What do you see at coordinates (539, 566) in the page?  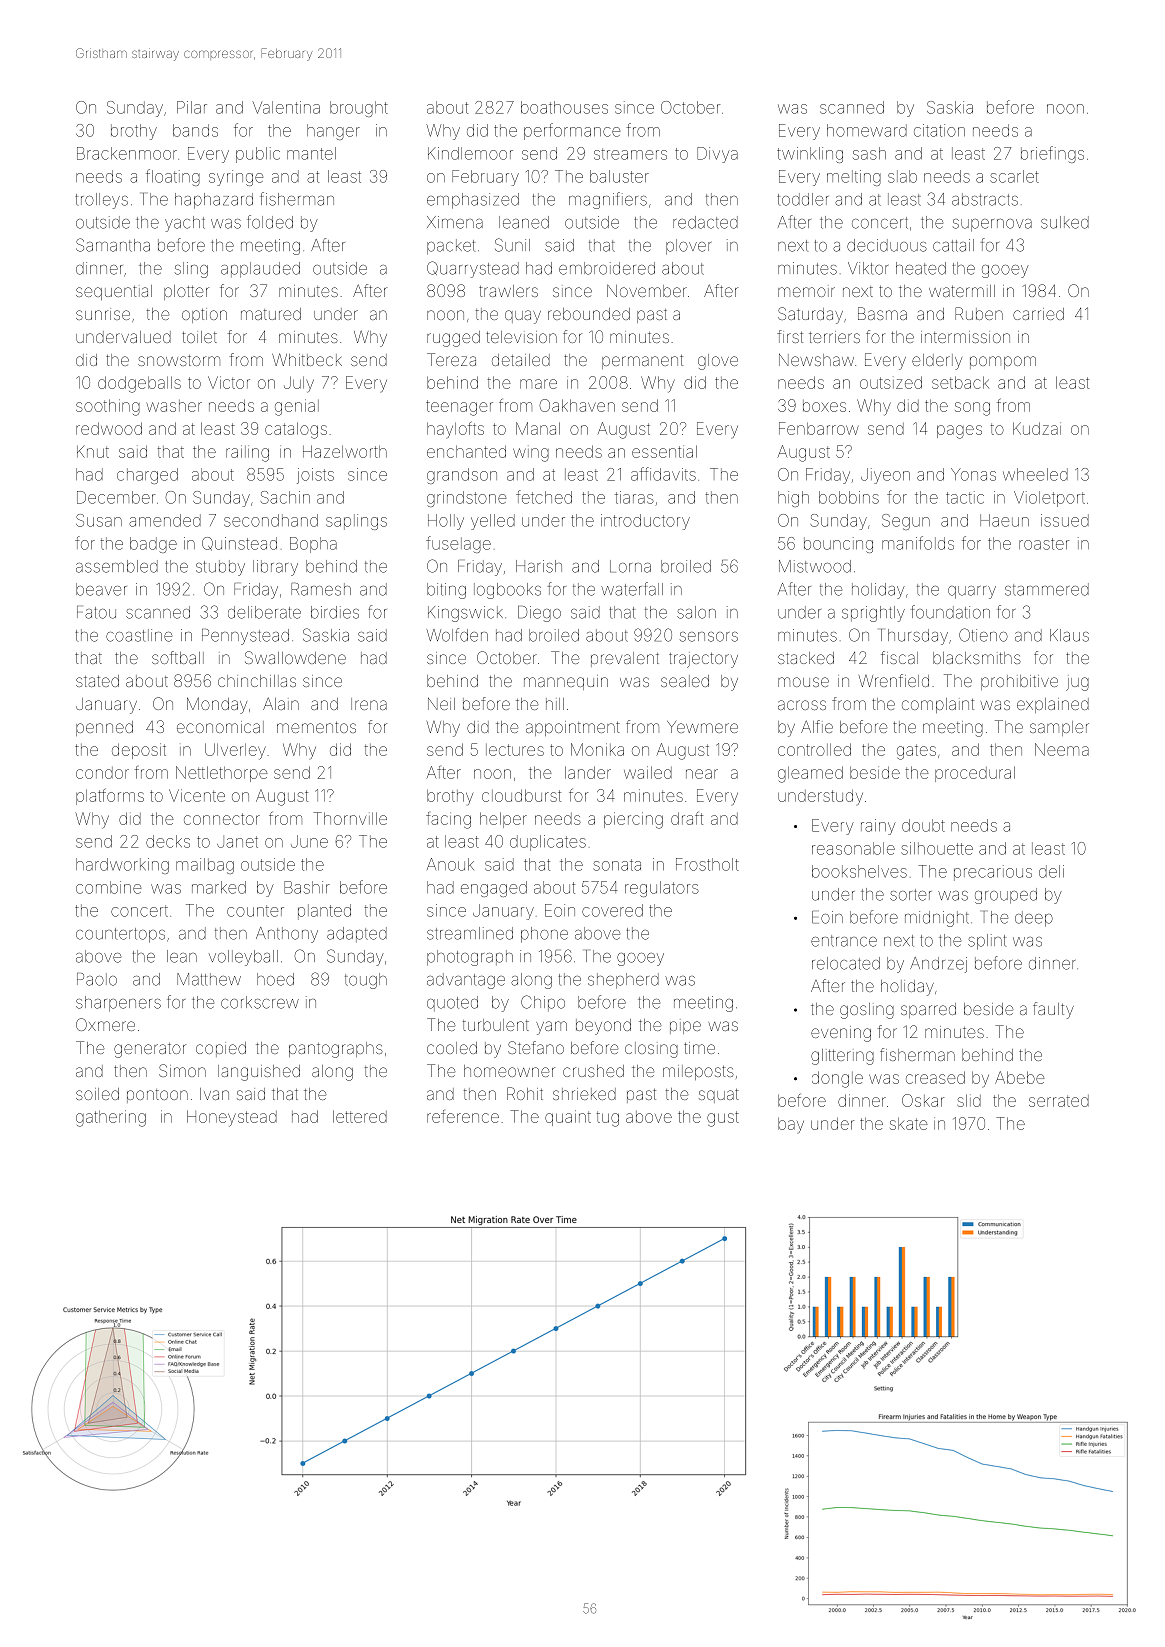 I see `Harish` at bounding box center [539, 566].
